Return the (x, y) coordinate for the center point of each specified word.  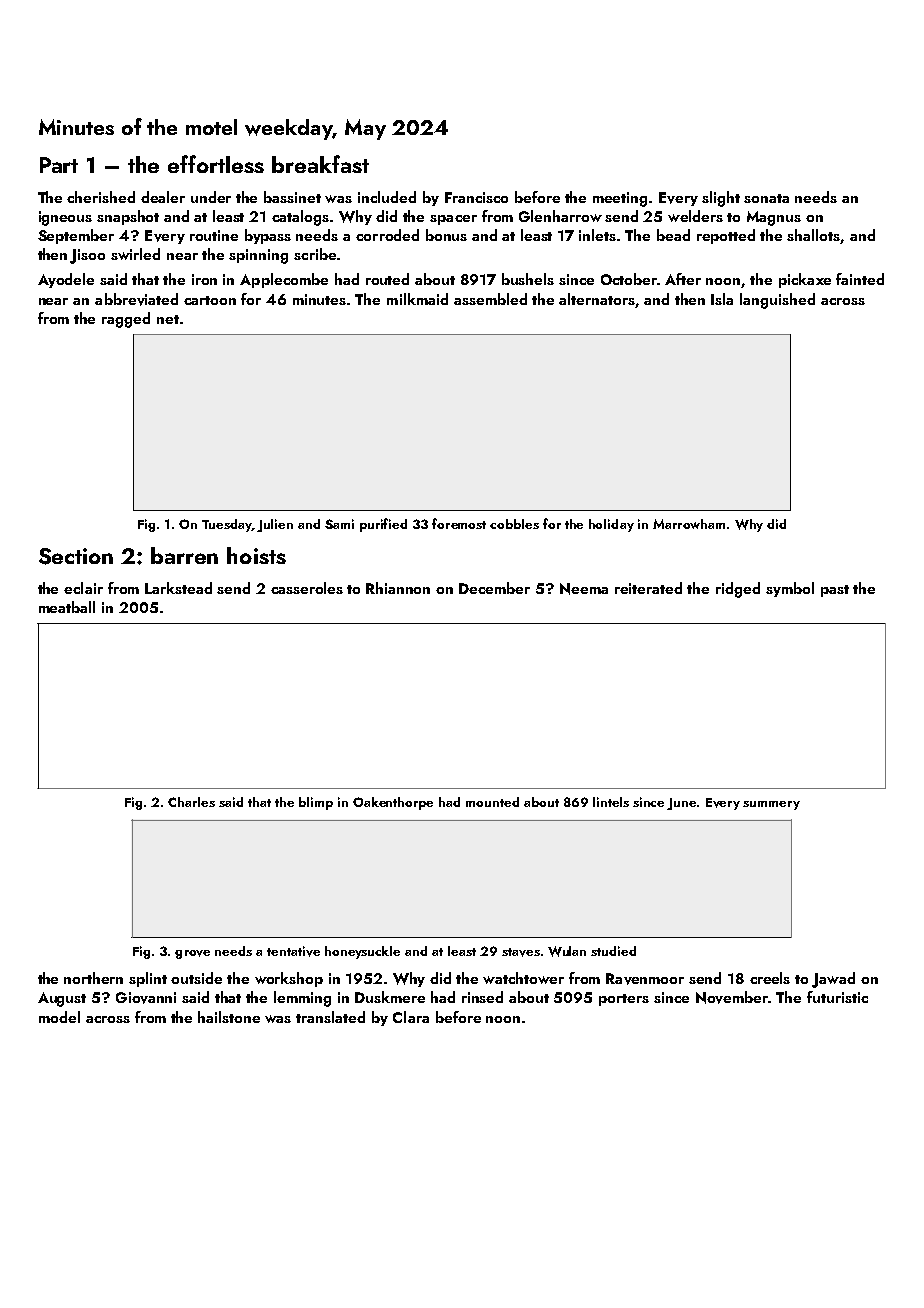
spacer (453, 220)
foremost (459, 523)
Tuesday (227, 525)
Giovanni (146, 998)
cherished (101, 197)
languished (777, 301)
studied (613, 951)
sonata (766, 198)
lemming (302, 999)
